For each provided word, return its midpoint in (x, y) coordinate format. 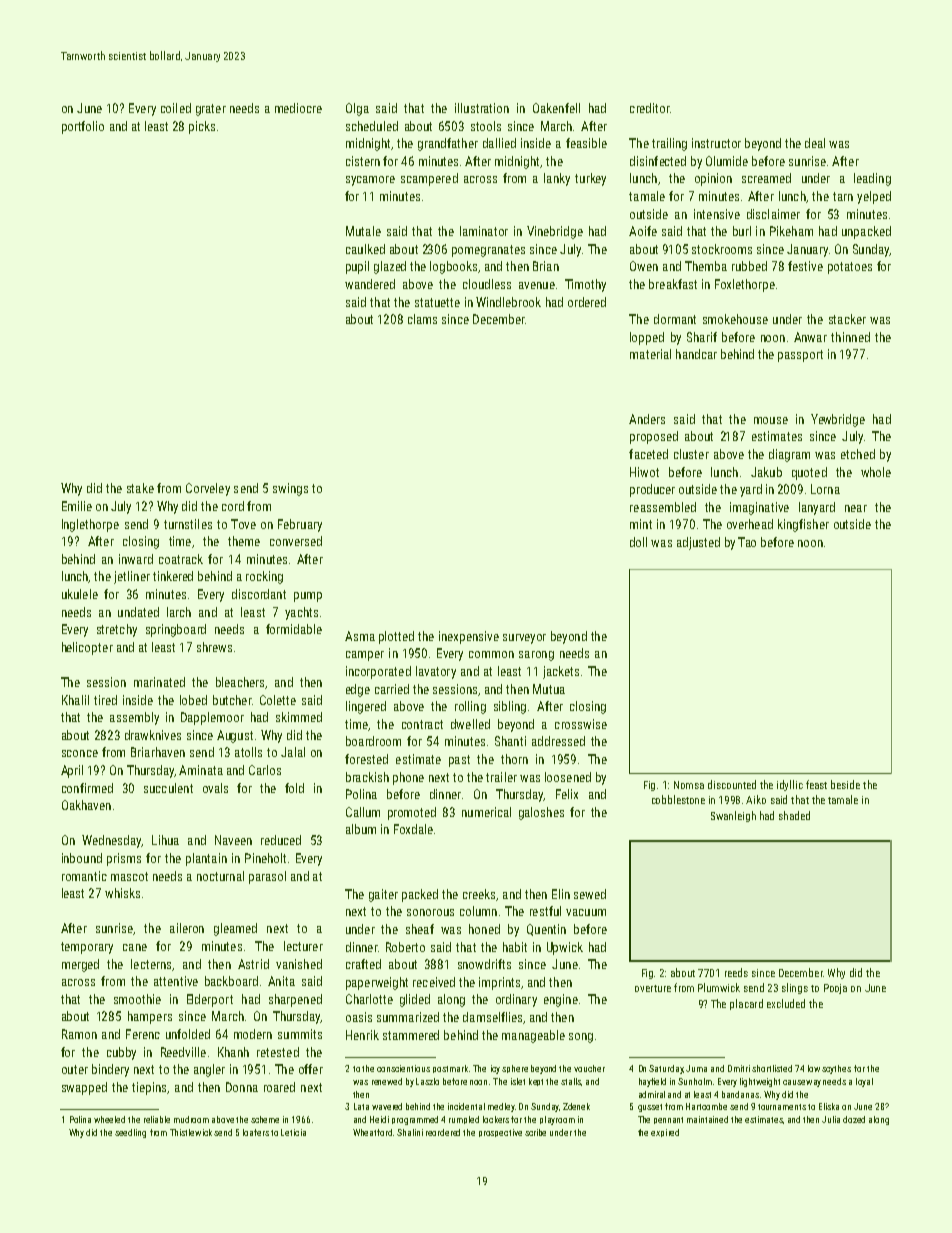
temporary (87, 948)
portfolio (83, 127)
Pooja (835, 989)
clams (422, 319)
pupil (357, 267)
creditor (650, 108)
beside (845, 784)
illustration (482, 108)
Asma (360, 636)
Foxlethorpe (745, 285)
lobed (193, 700)
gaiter (383, 895)
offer (311, 1069)
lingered (366, 707)
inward (136, 559)
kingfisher (803, 525)
